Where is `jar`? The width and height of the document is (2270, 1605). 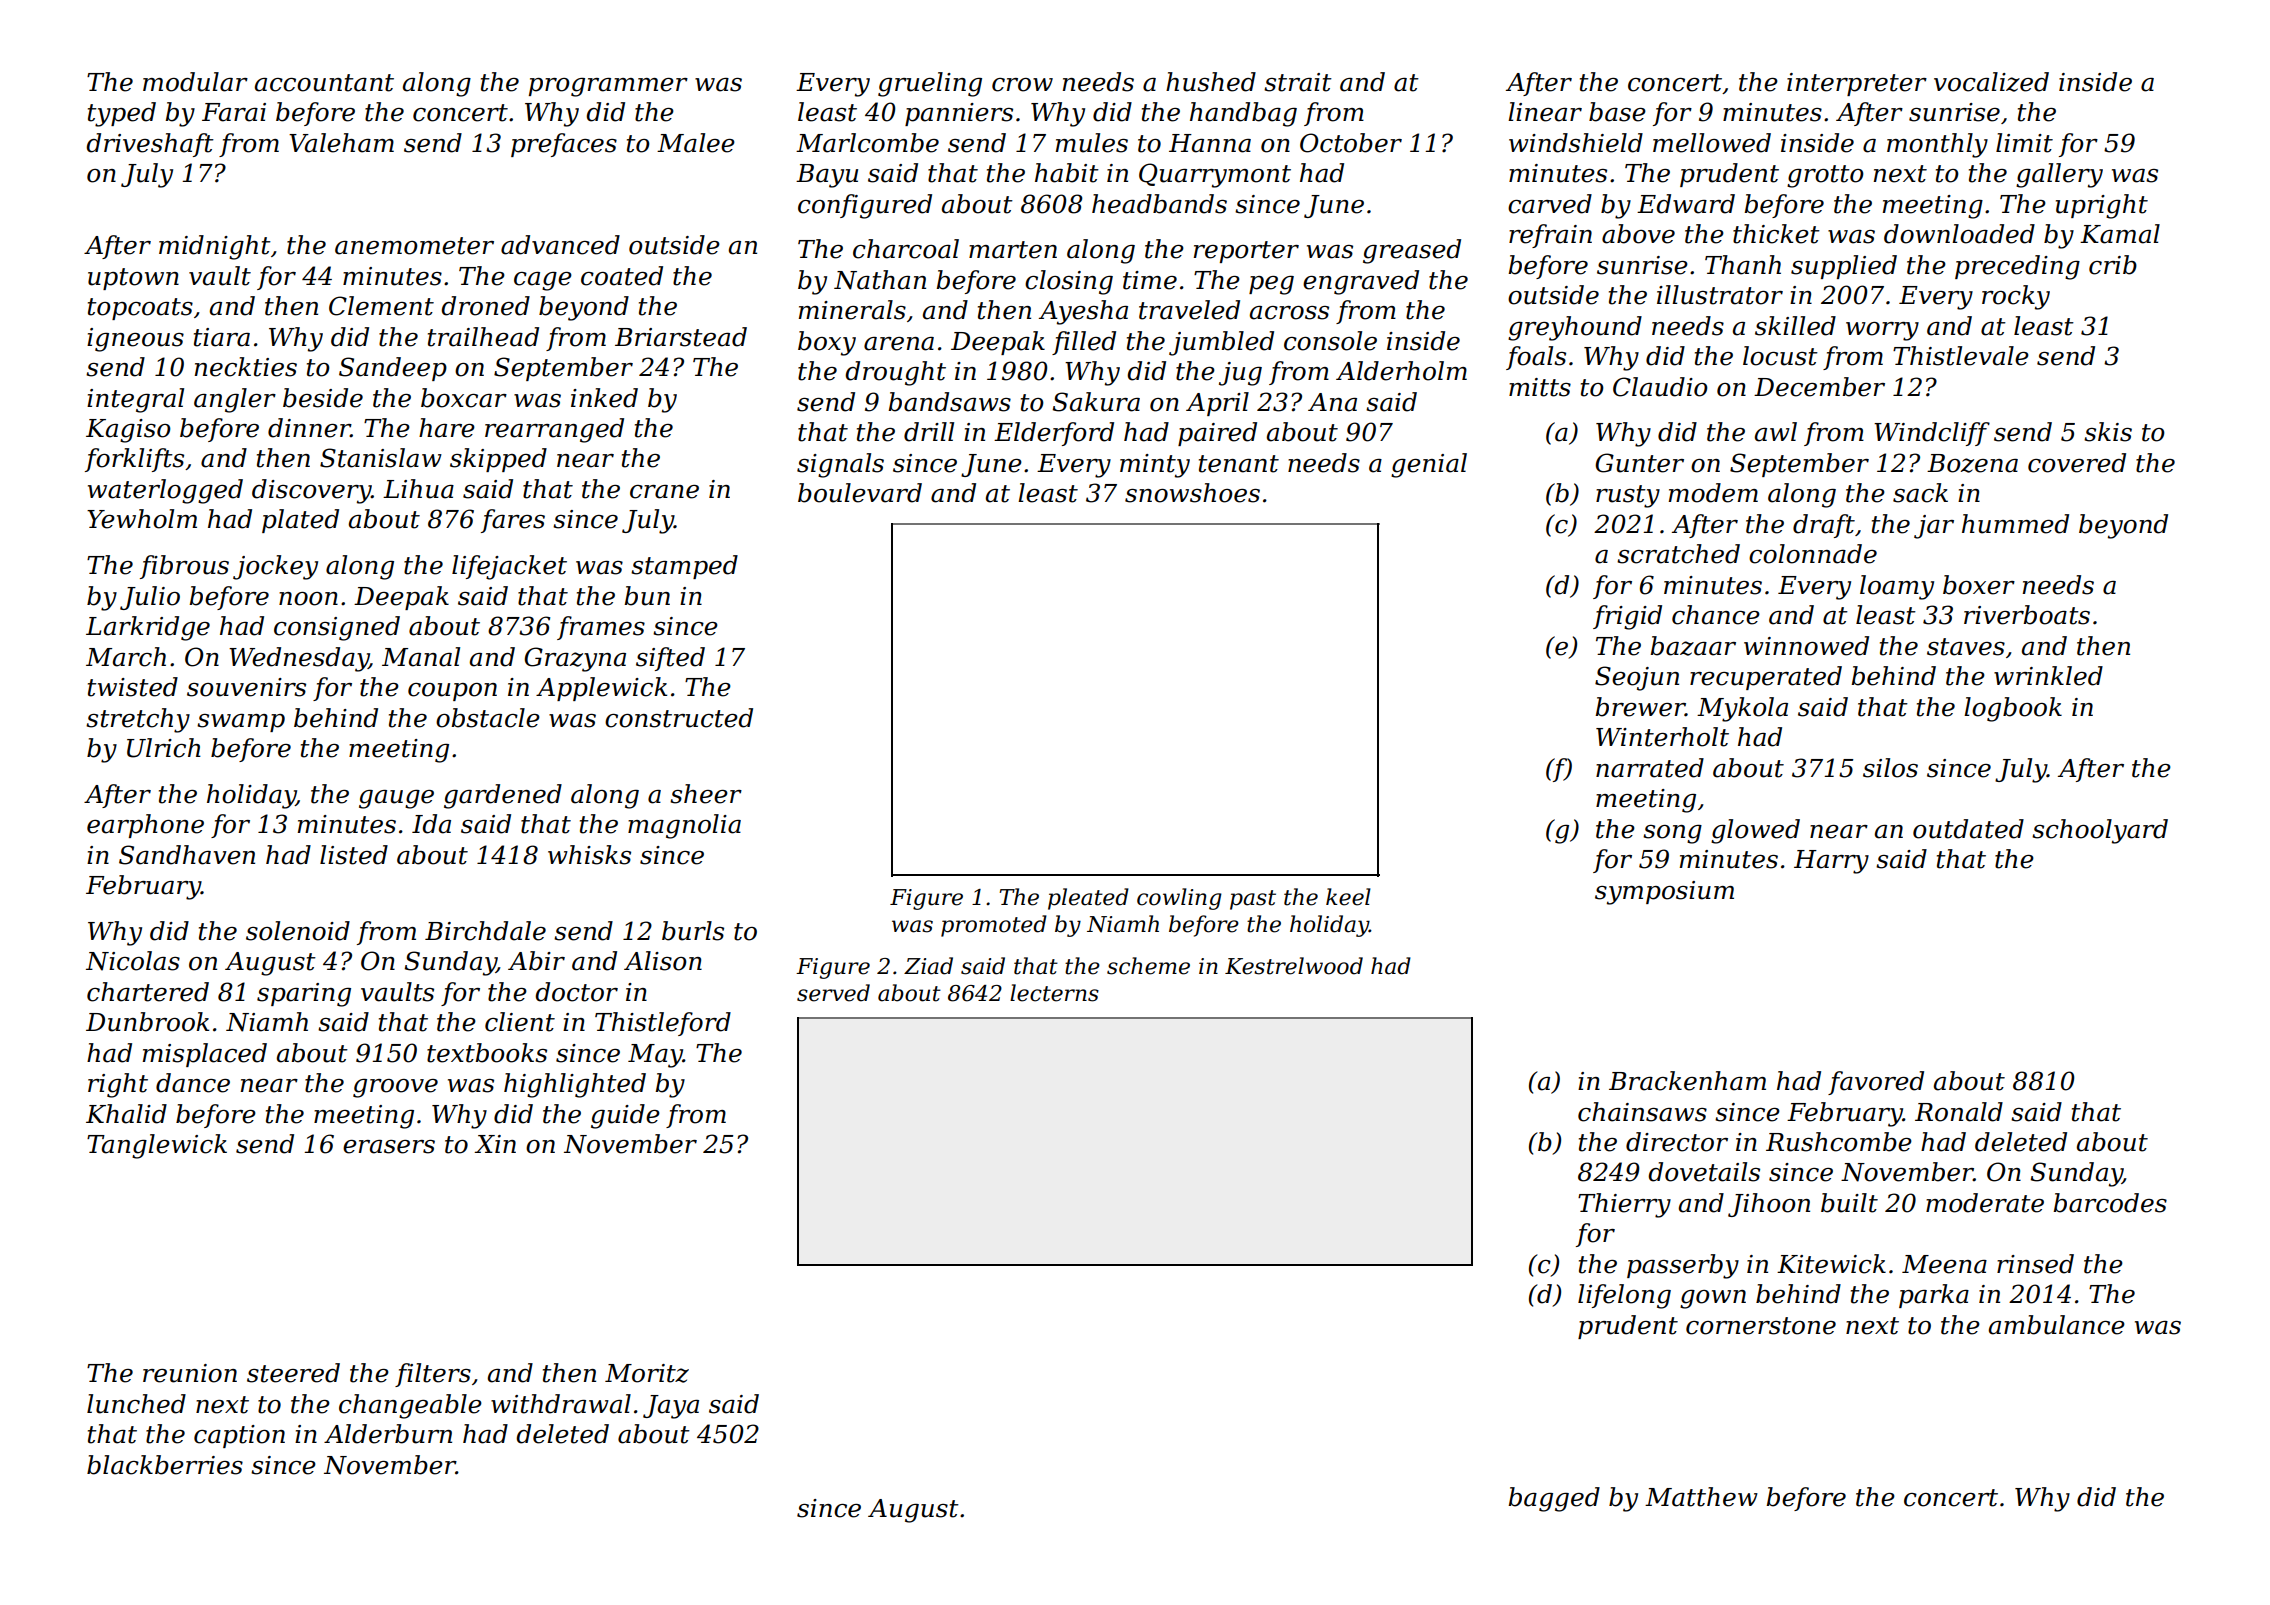
jar is located at coordinates (1934, 527).
